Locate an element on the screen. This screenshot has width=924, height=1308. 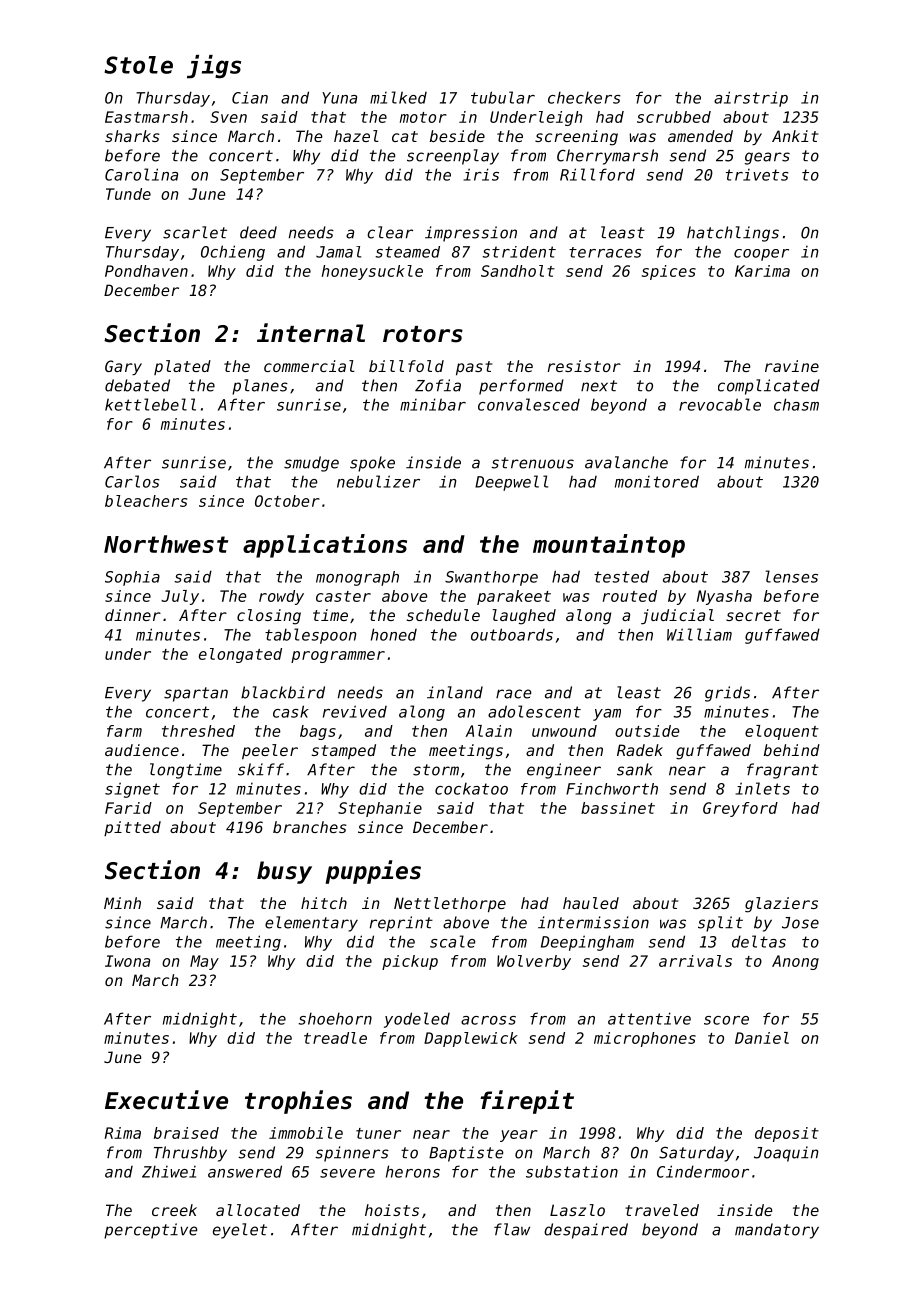
perceptive is located at coordinates (150, 1231).
